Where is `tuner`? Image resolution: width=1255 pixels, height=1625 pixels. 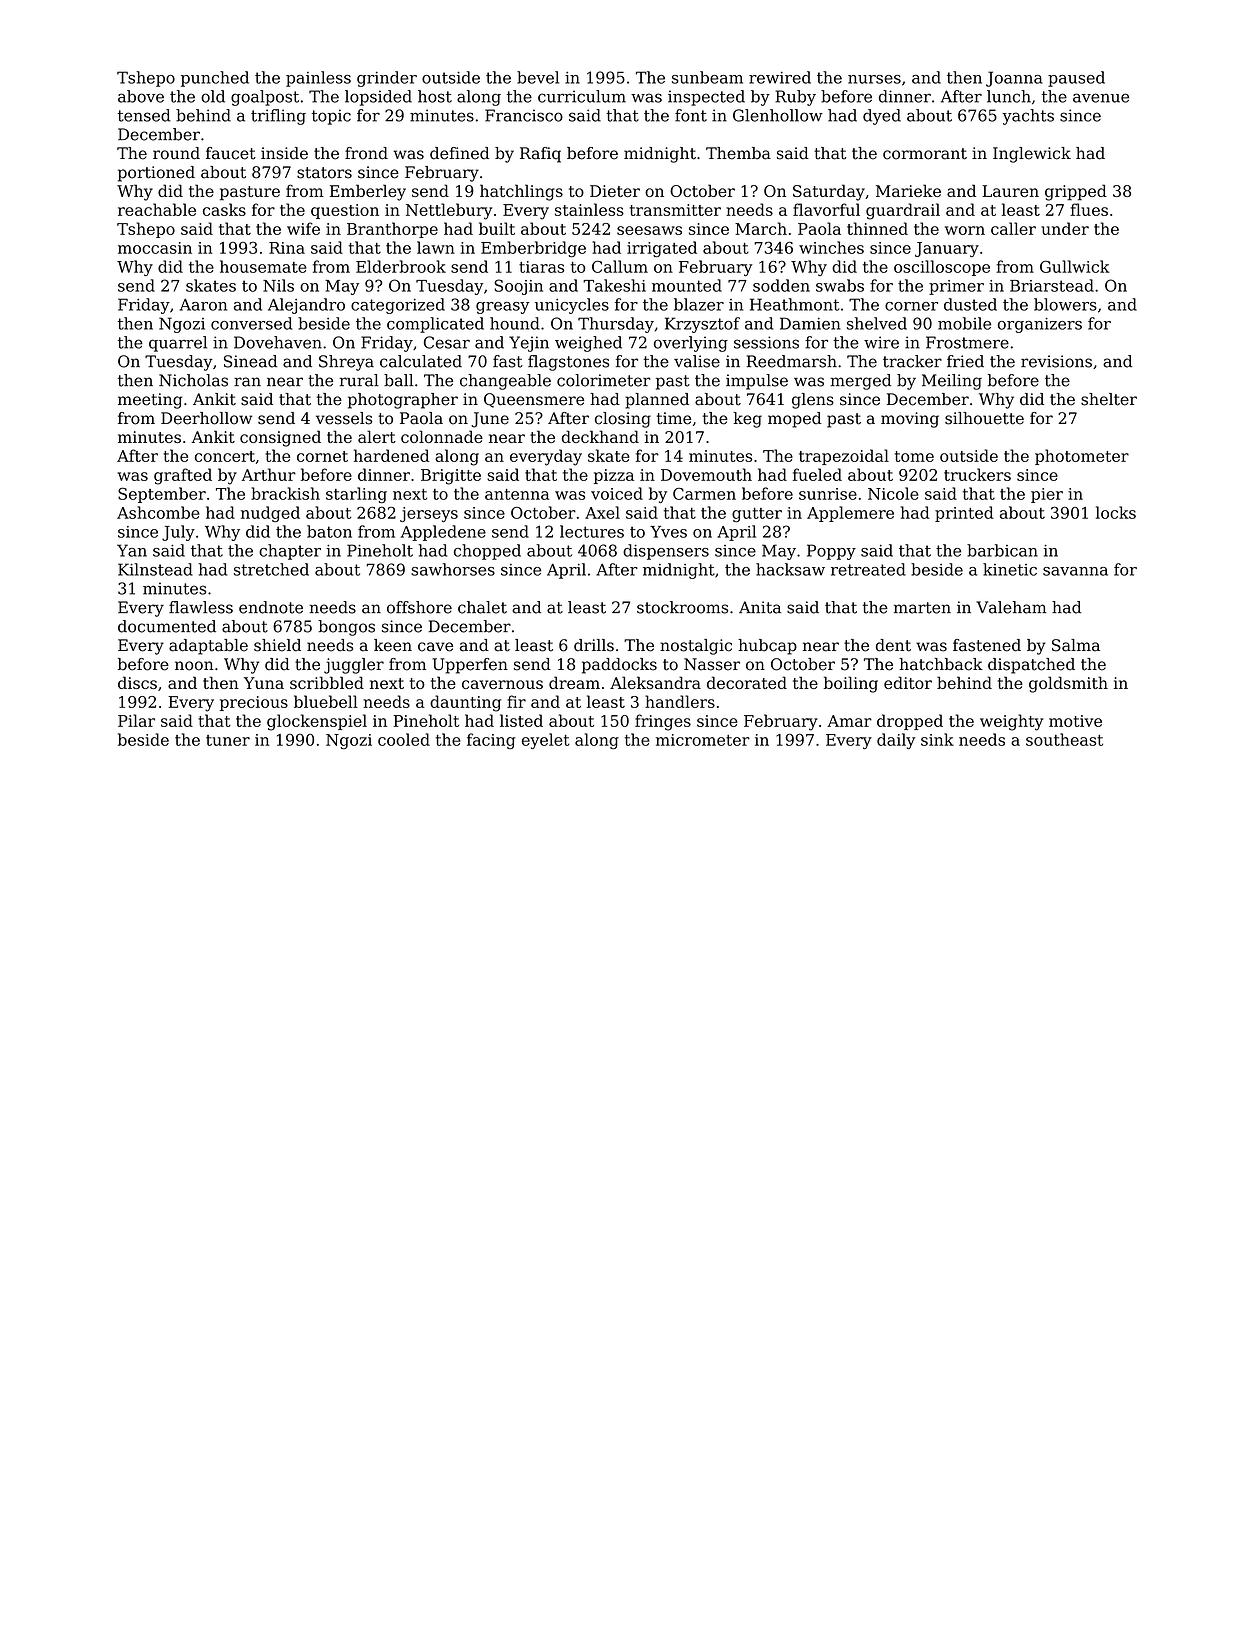 tuner is located at coordinates (228, 740).
